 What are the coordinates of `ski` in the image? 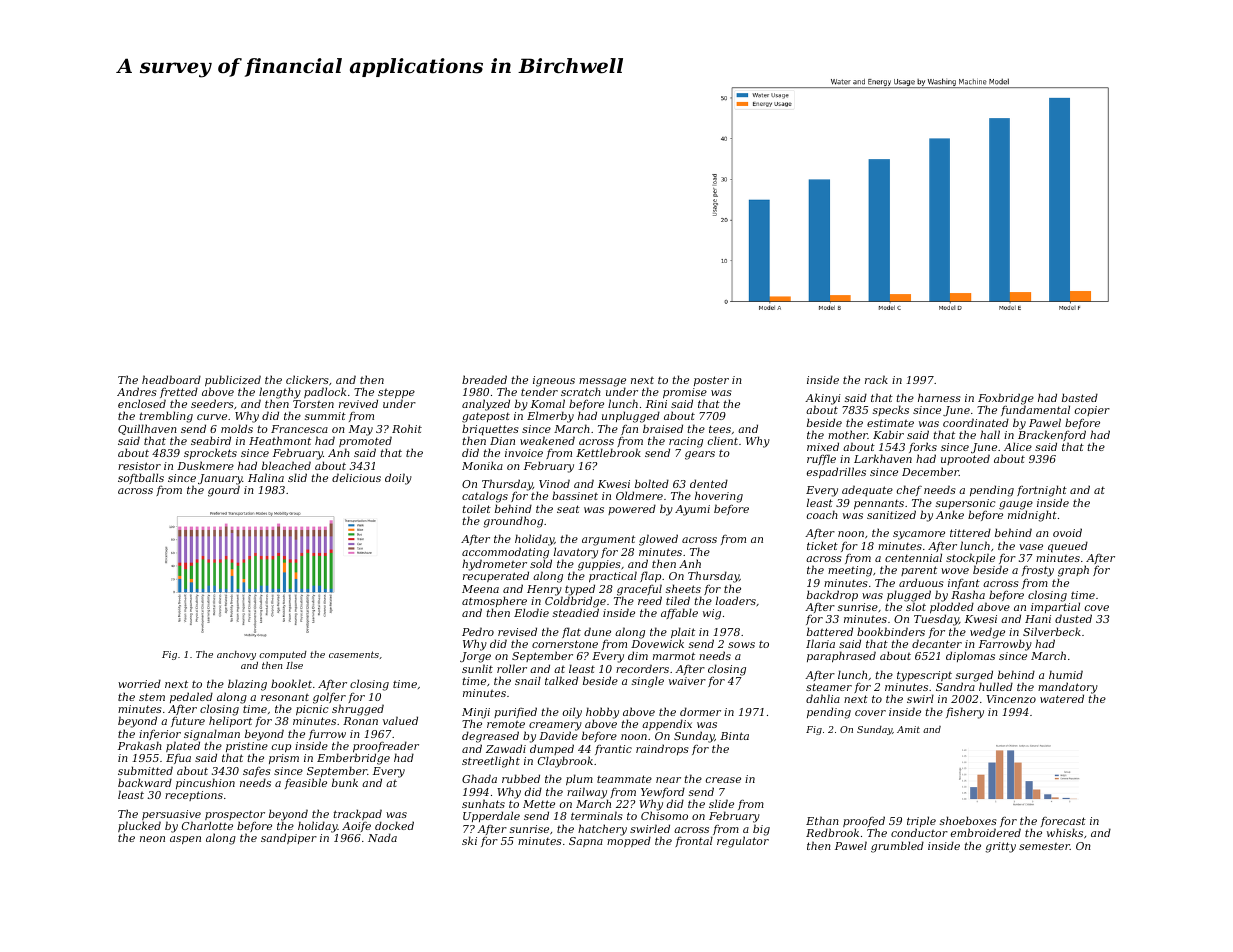 It's located at (469, 840).
